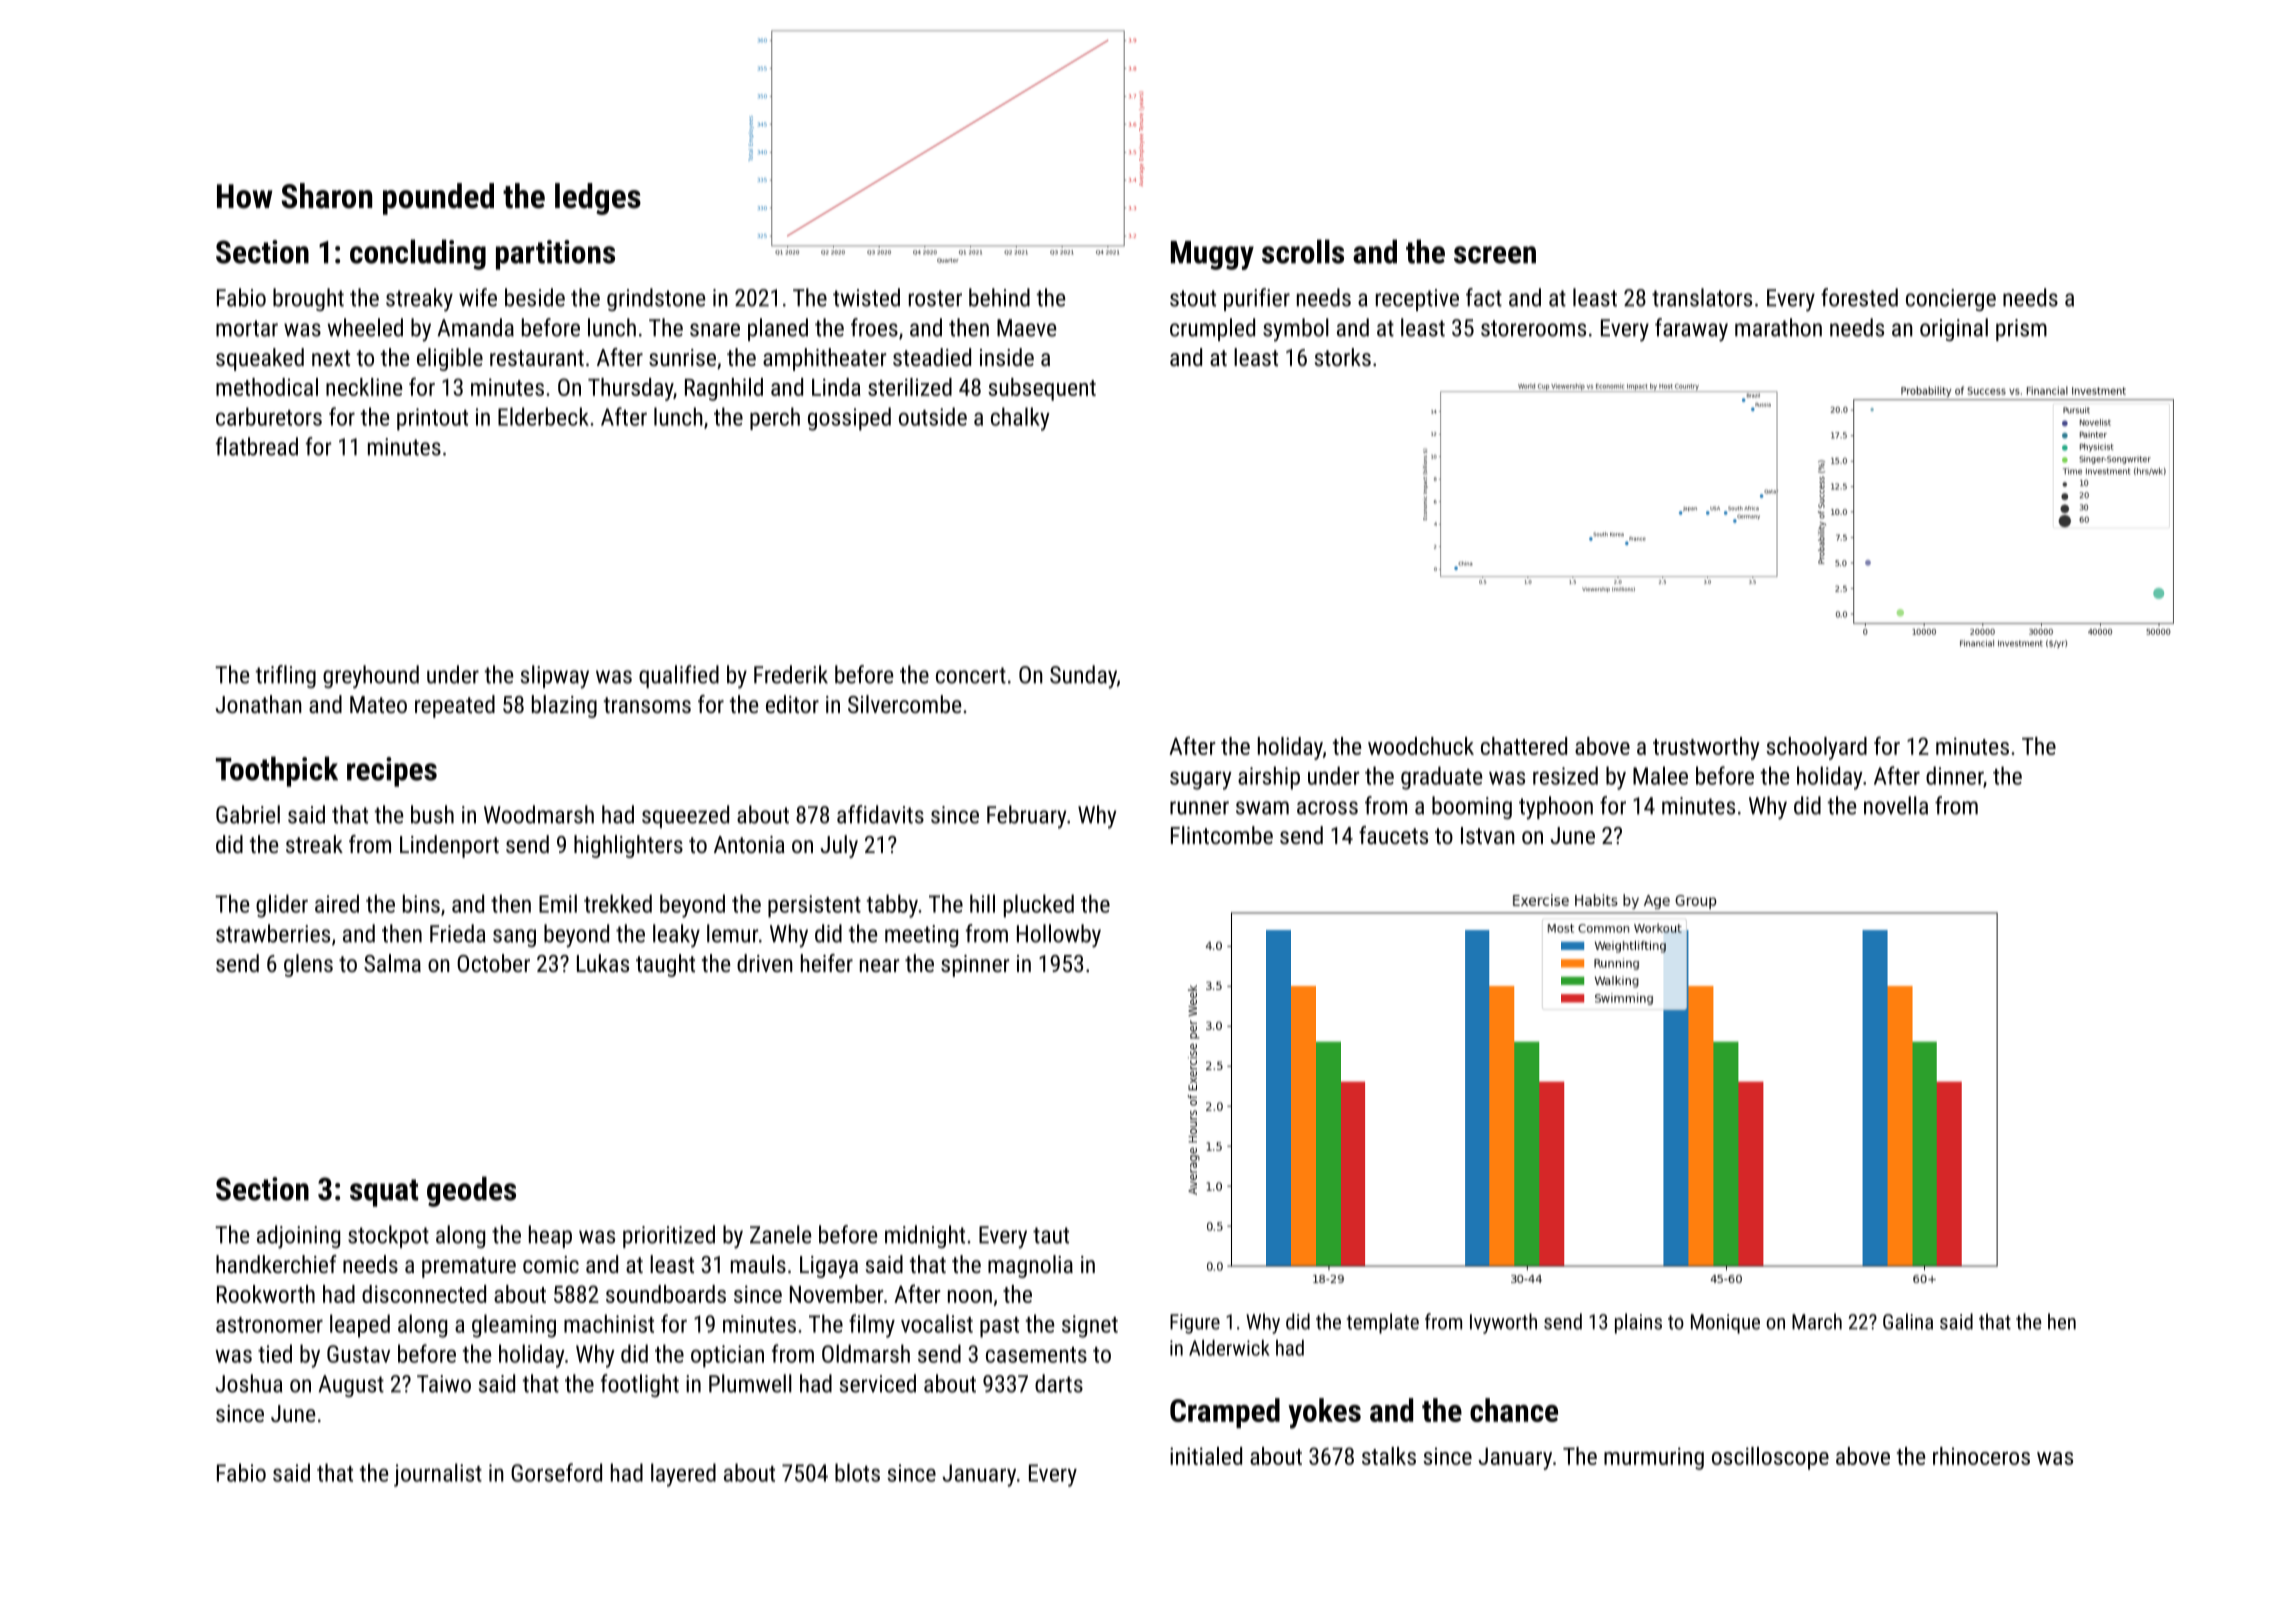 Image resolution: width=2292 pixels, height=1620 pixels. Describe the element at coordinates (1488, 835) in the screenshot. I see `Istvan` at that location.
